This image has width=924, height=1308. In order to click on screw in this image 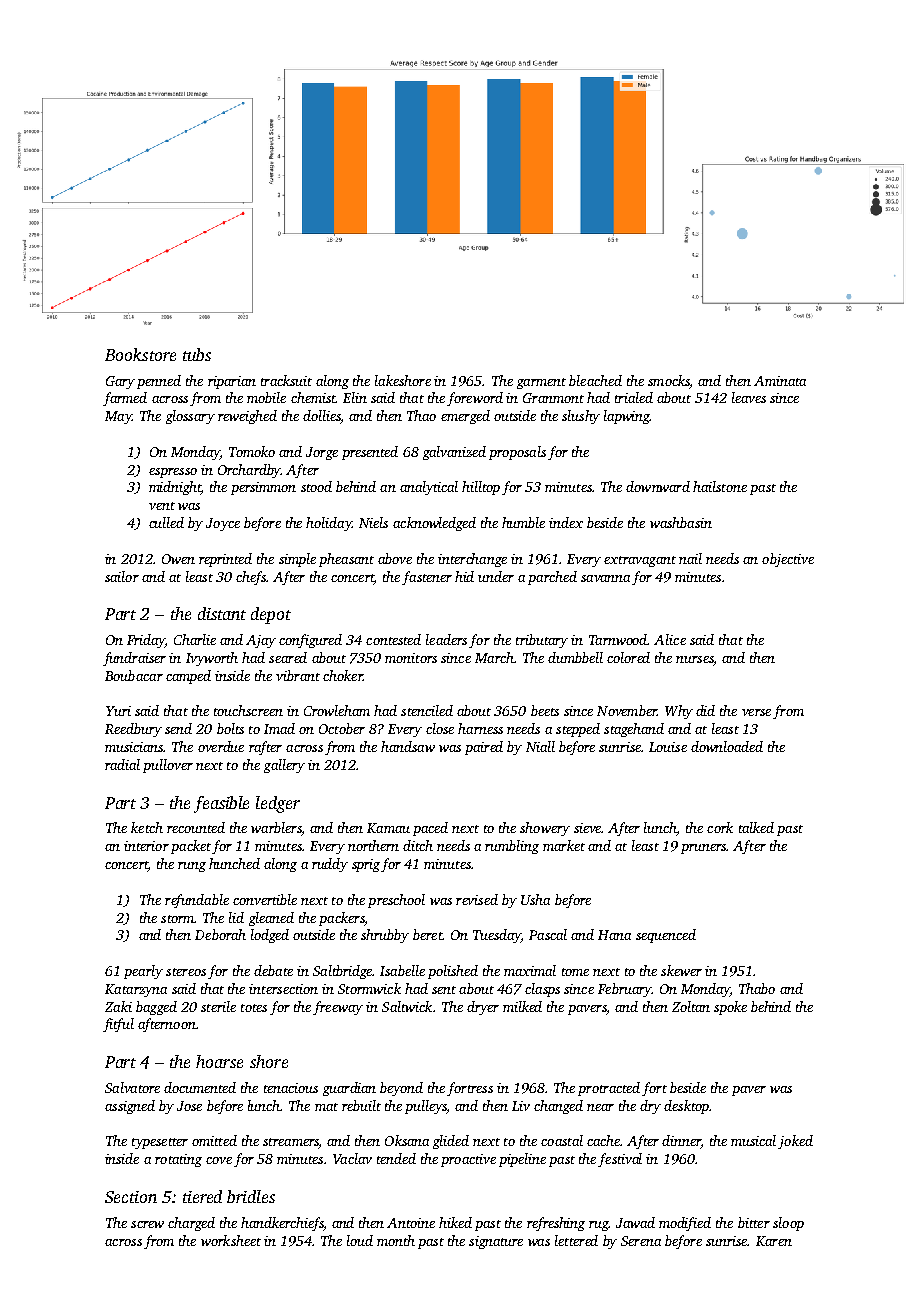, I will do `click(147, 1224)`.
